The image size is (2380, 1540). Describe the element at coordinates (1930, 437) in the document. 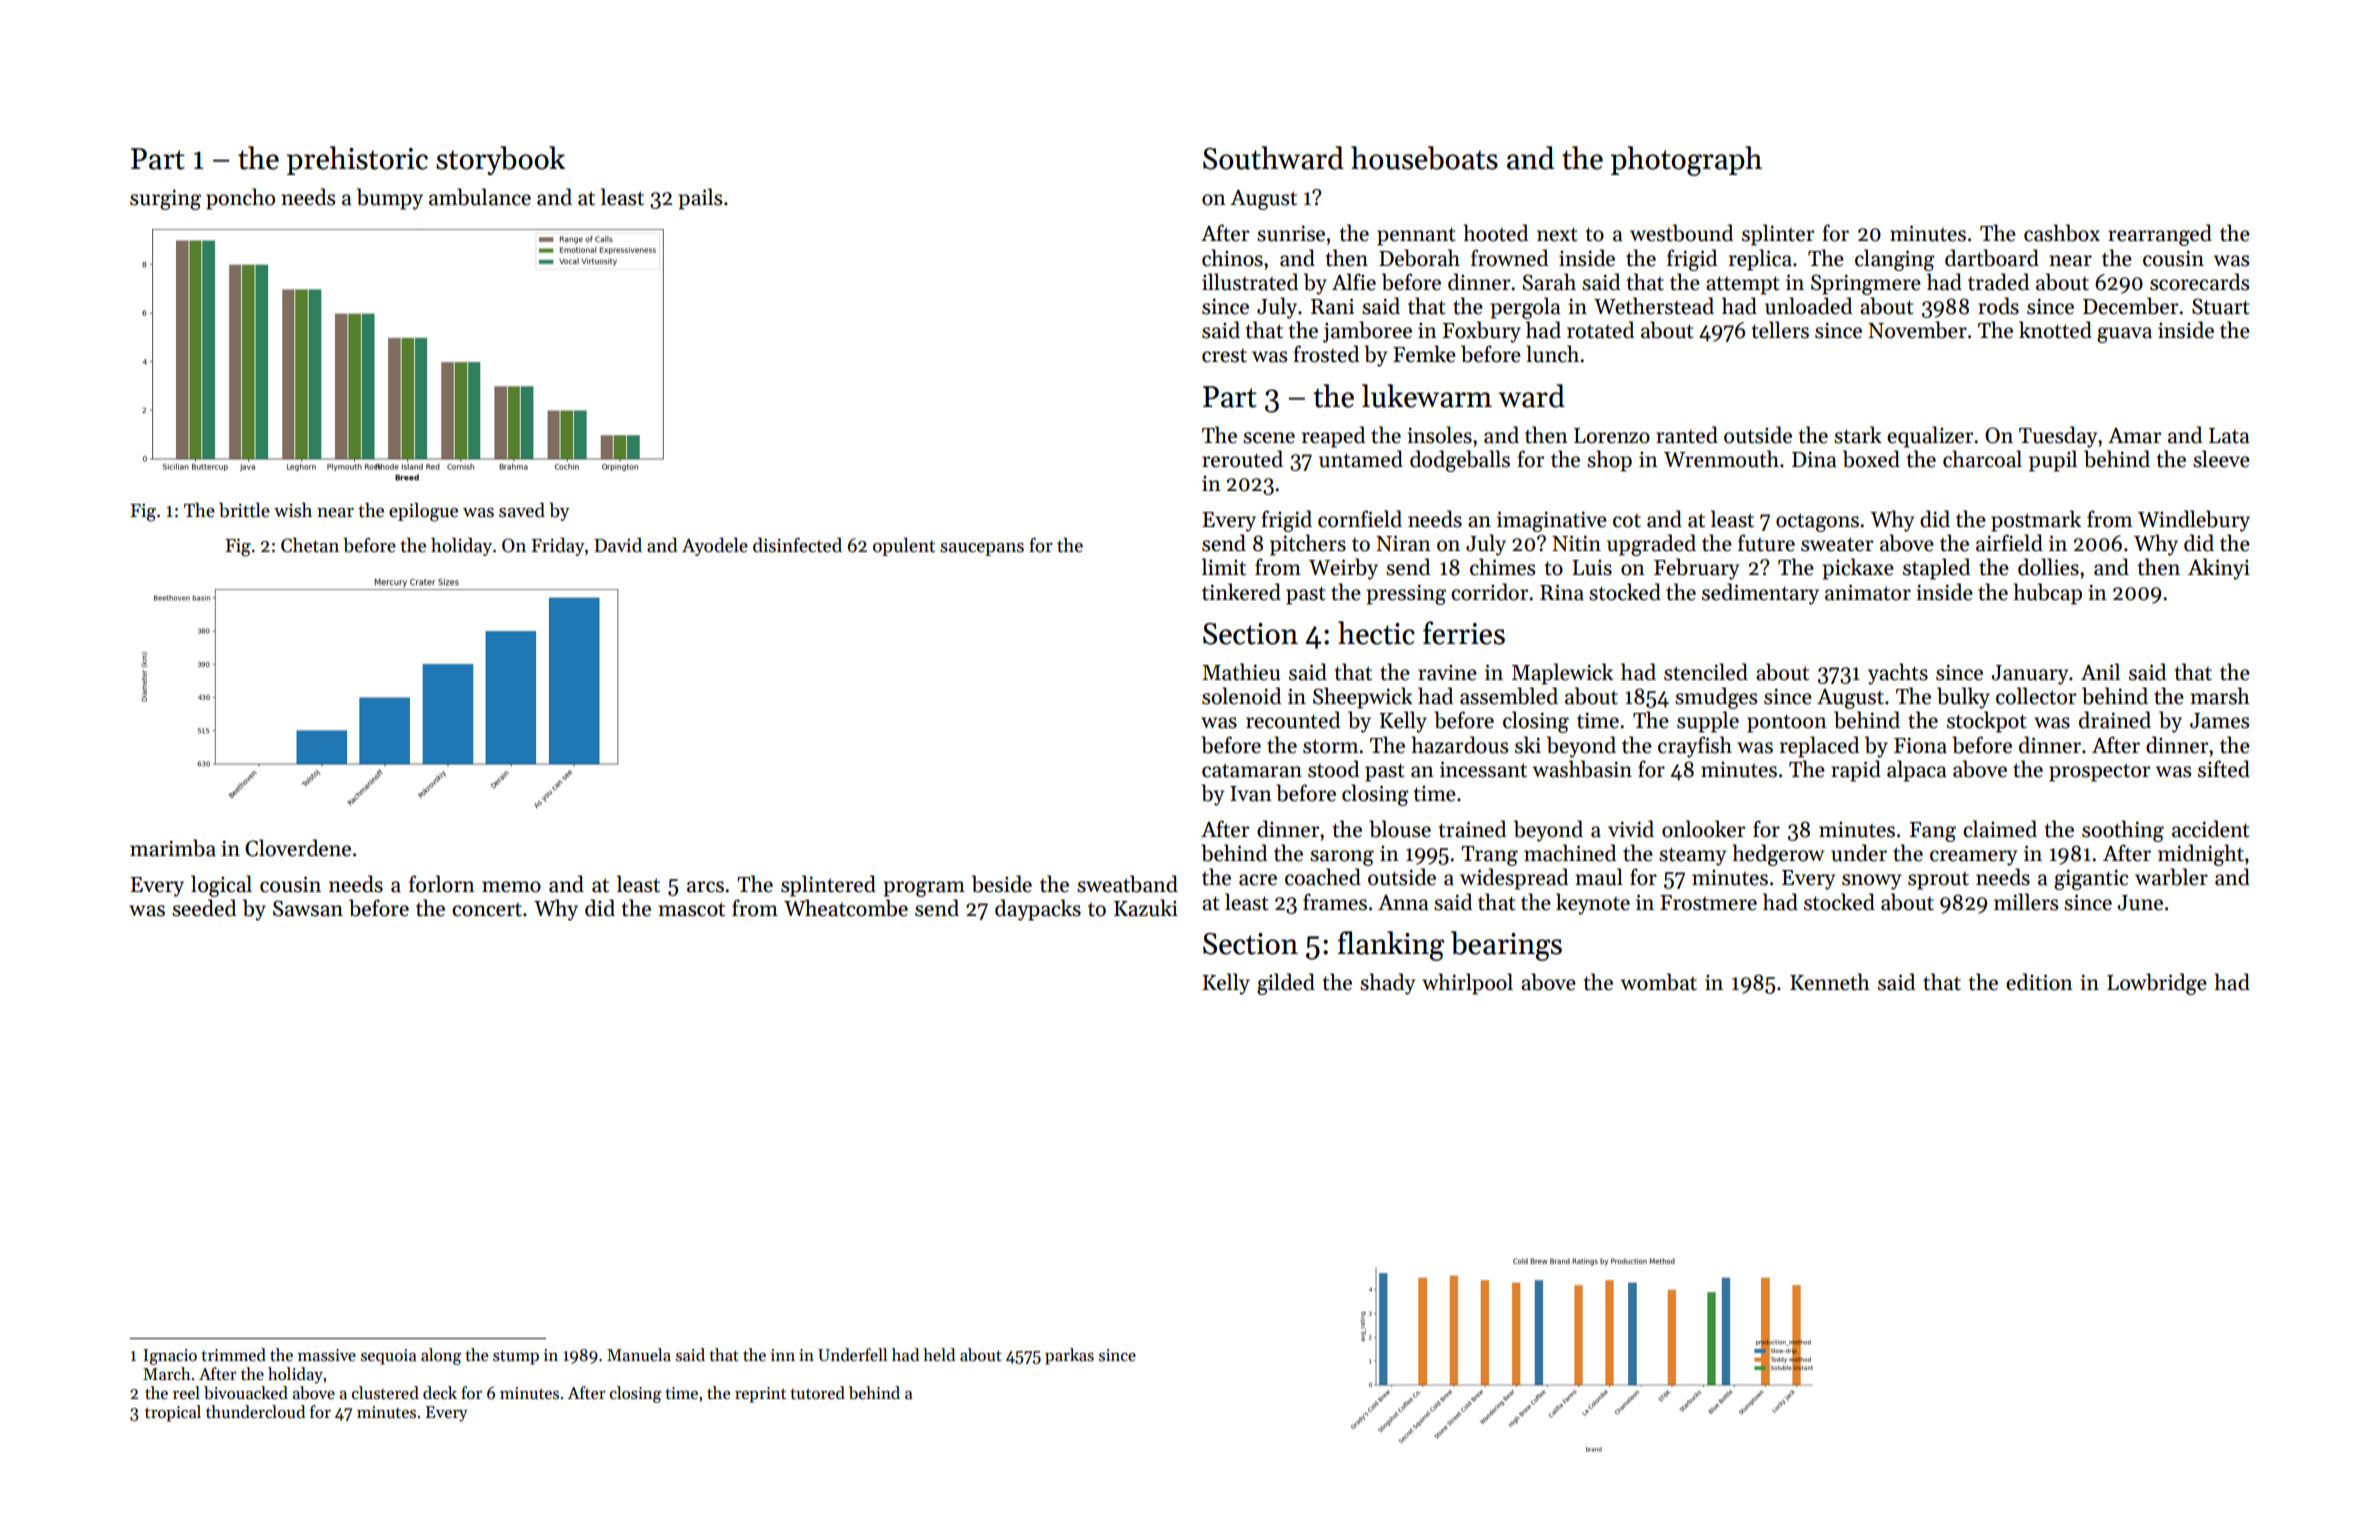

I see `equalizer` at that location.
